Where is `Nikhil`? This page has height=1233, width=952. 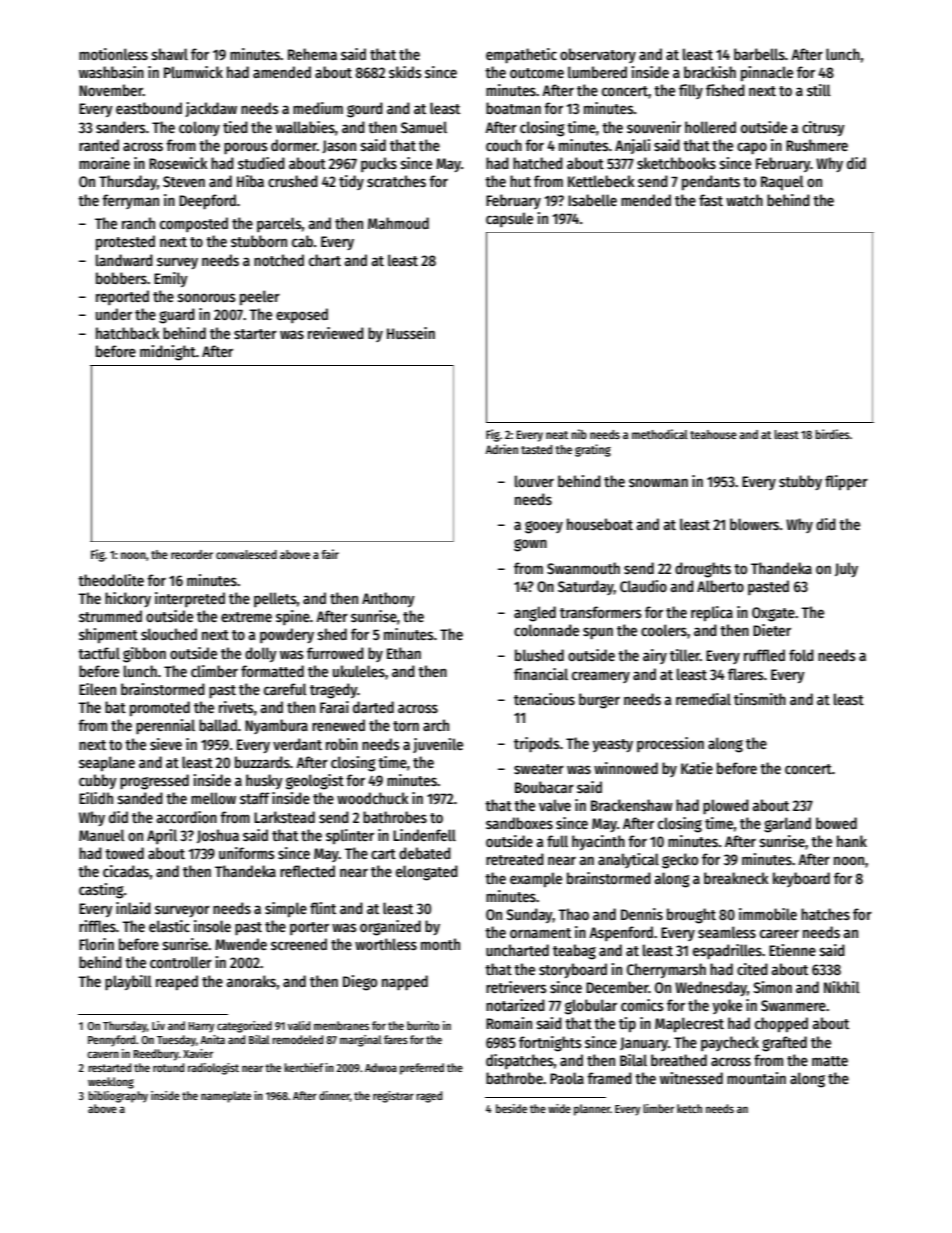
Nikhil is located at coordinates (842, 987).
